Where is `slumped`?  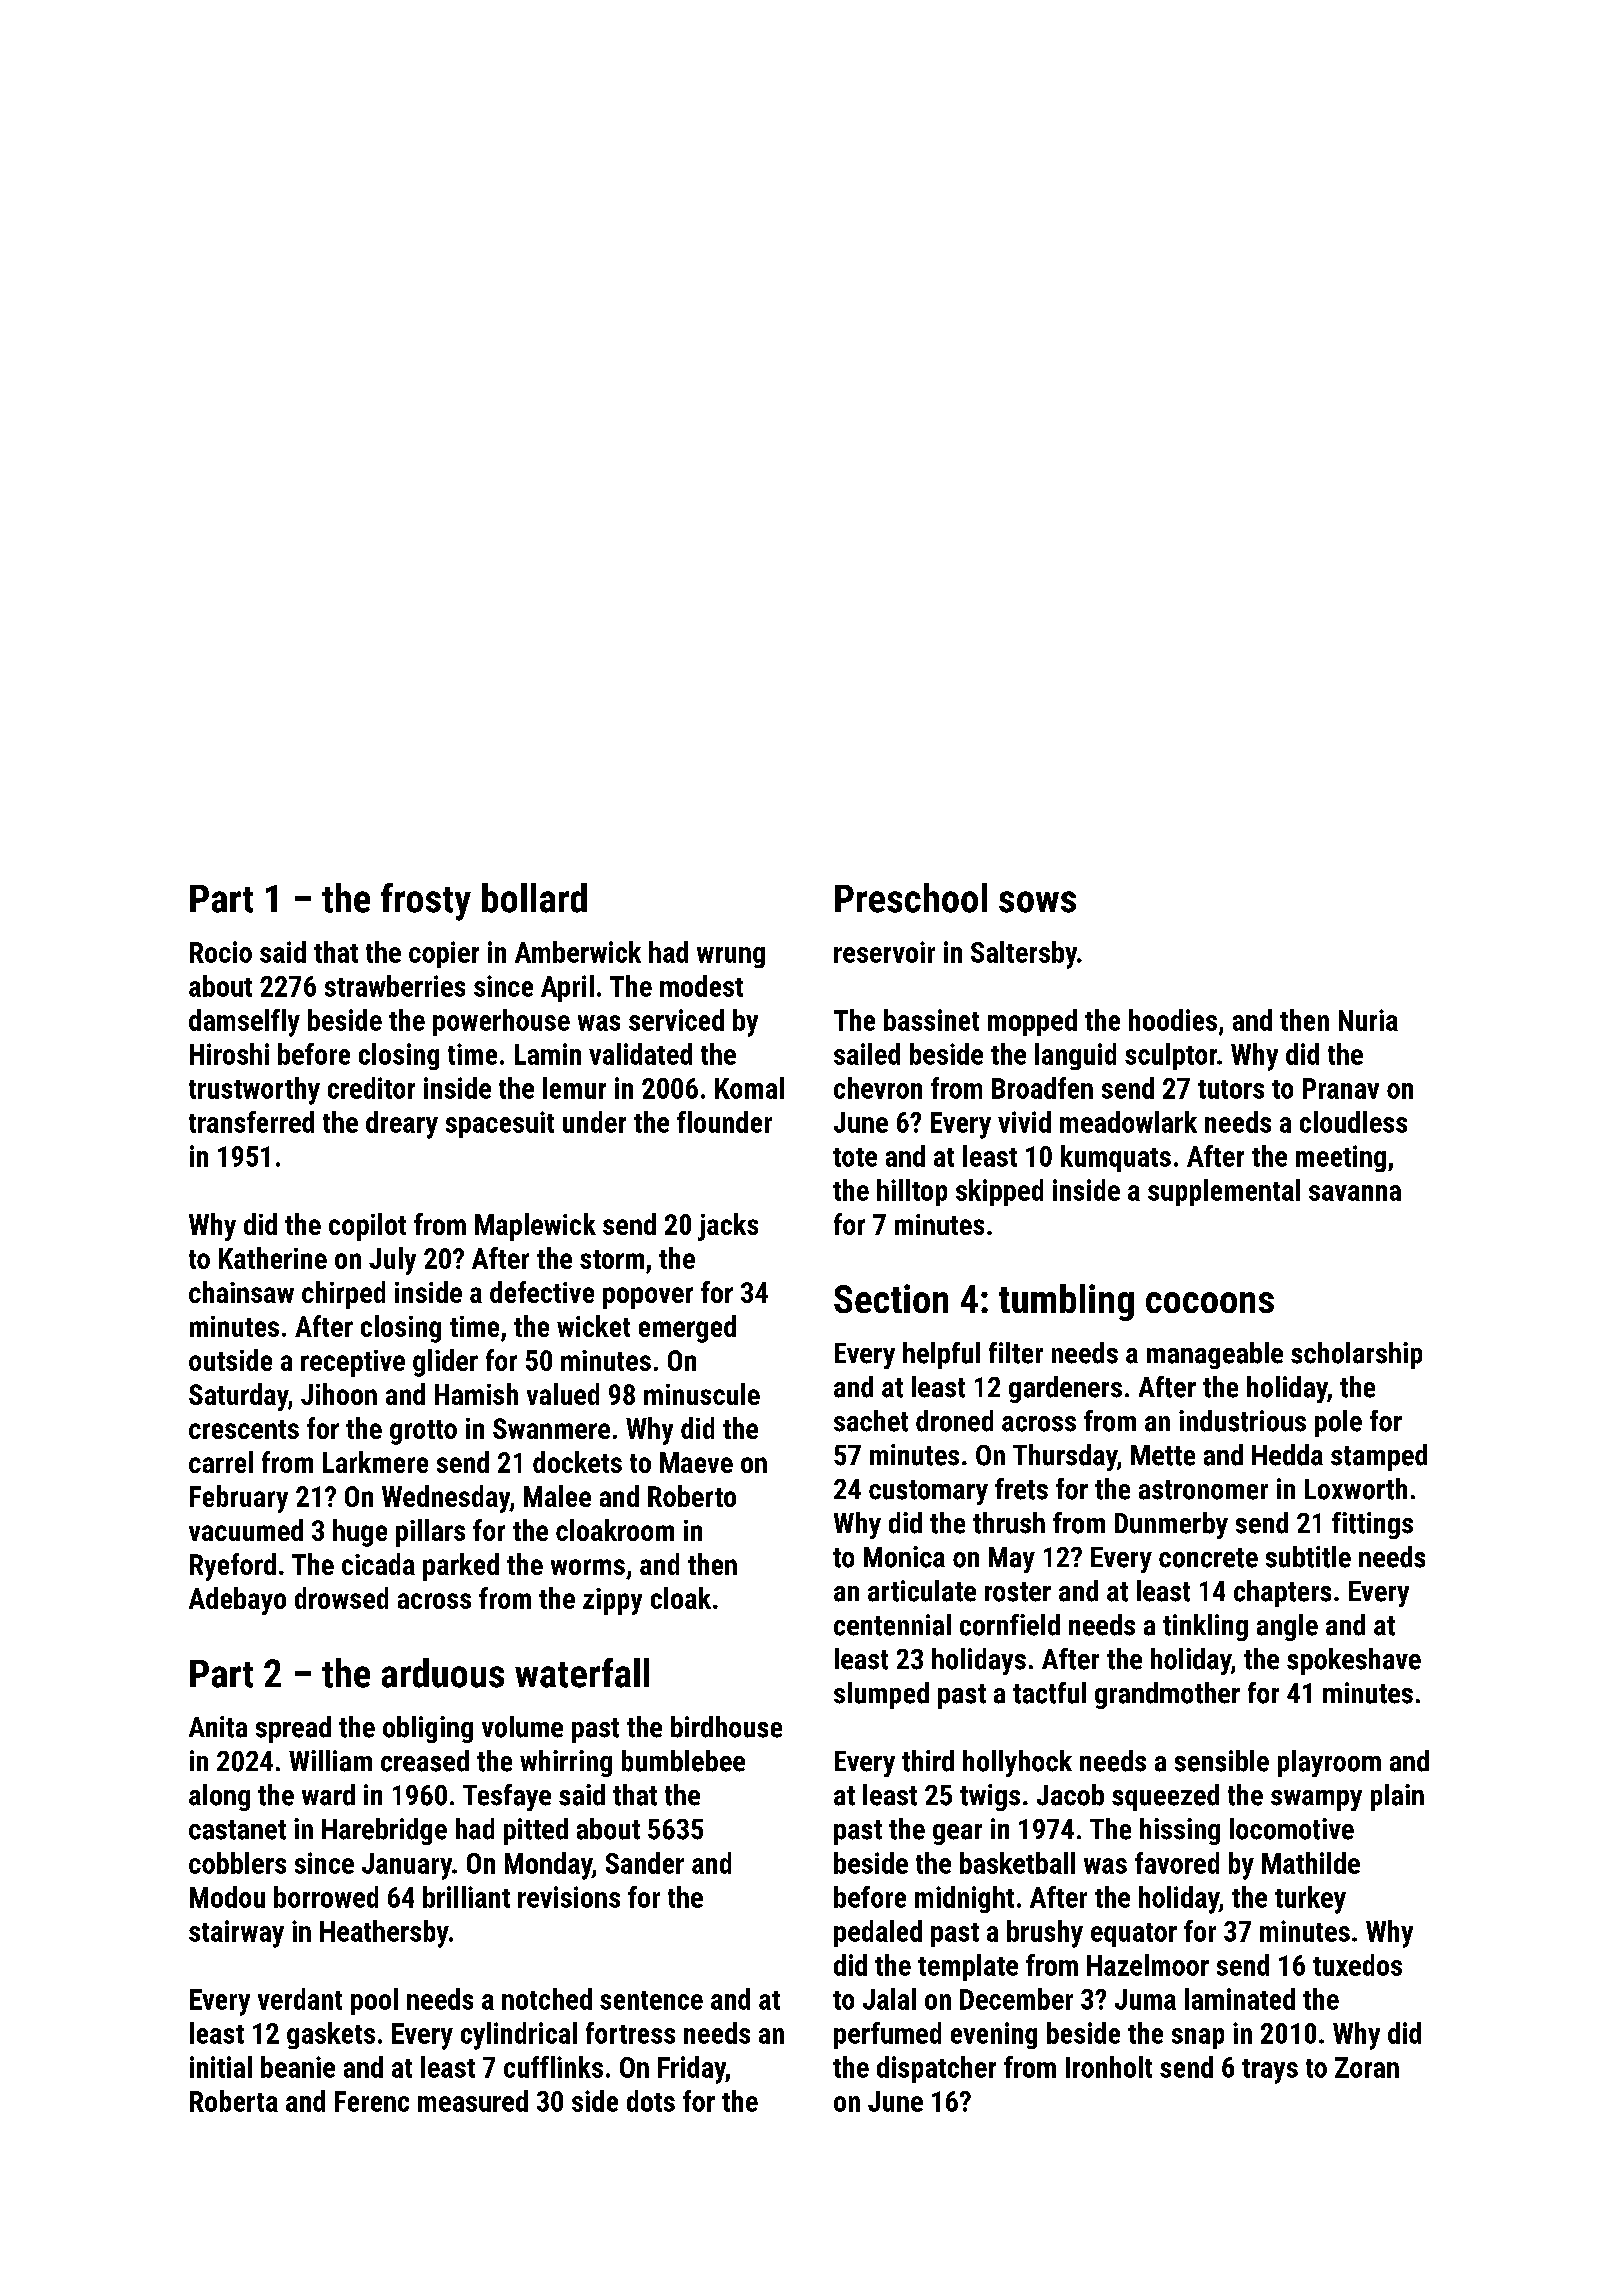
slumped is located at coordinates (881, 1695).
